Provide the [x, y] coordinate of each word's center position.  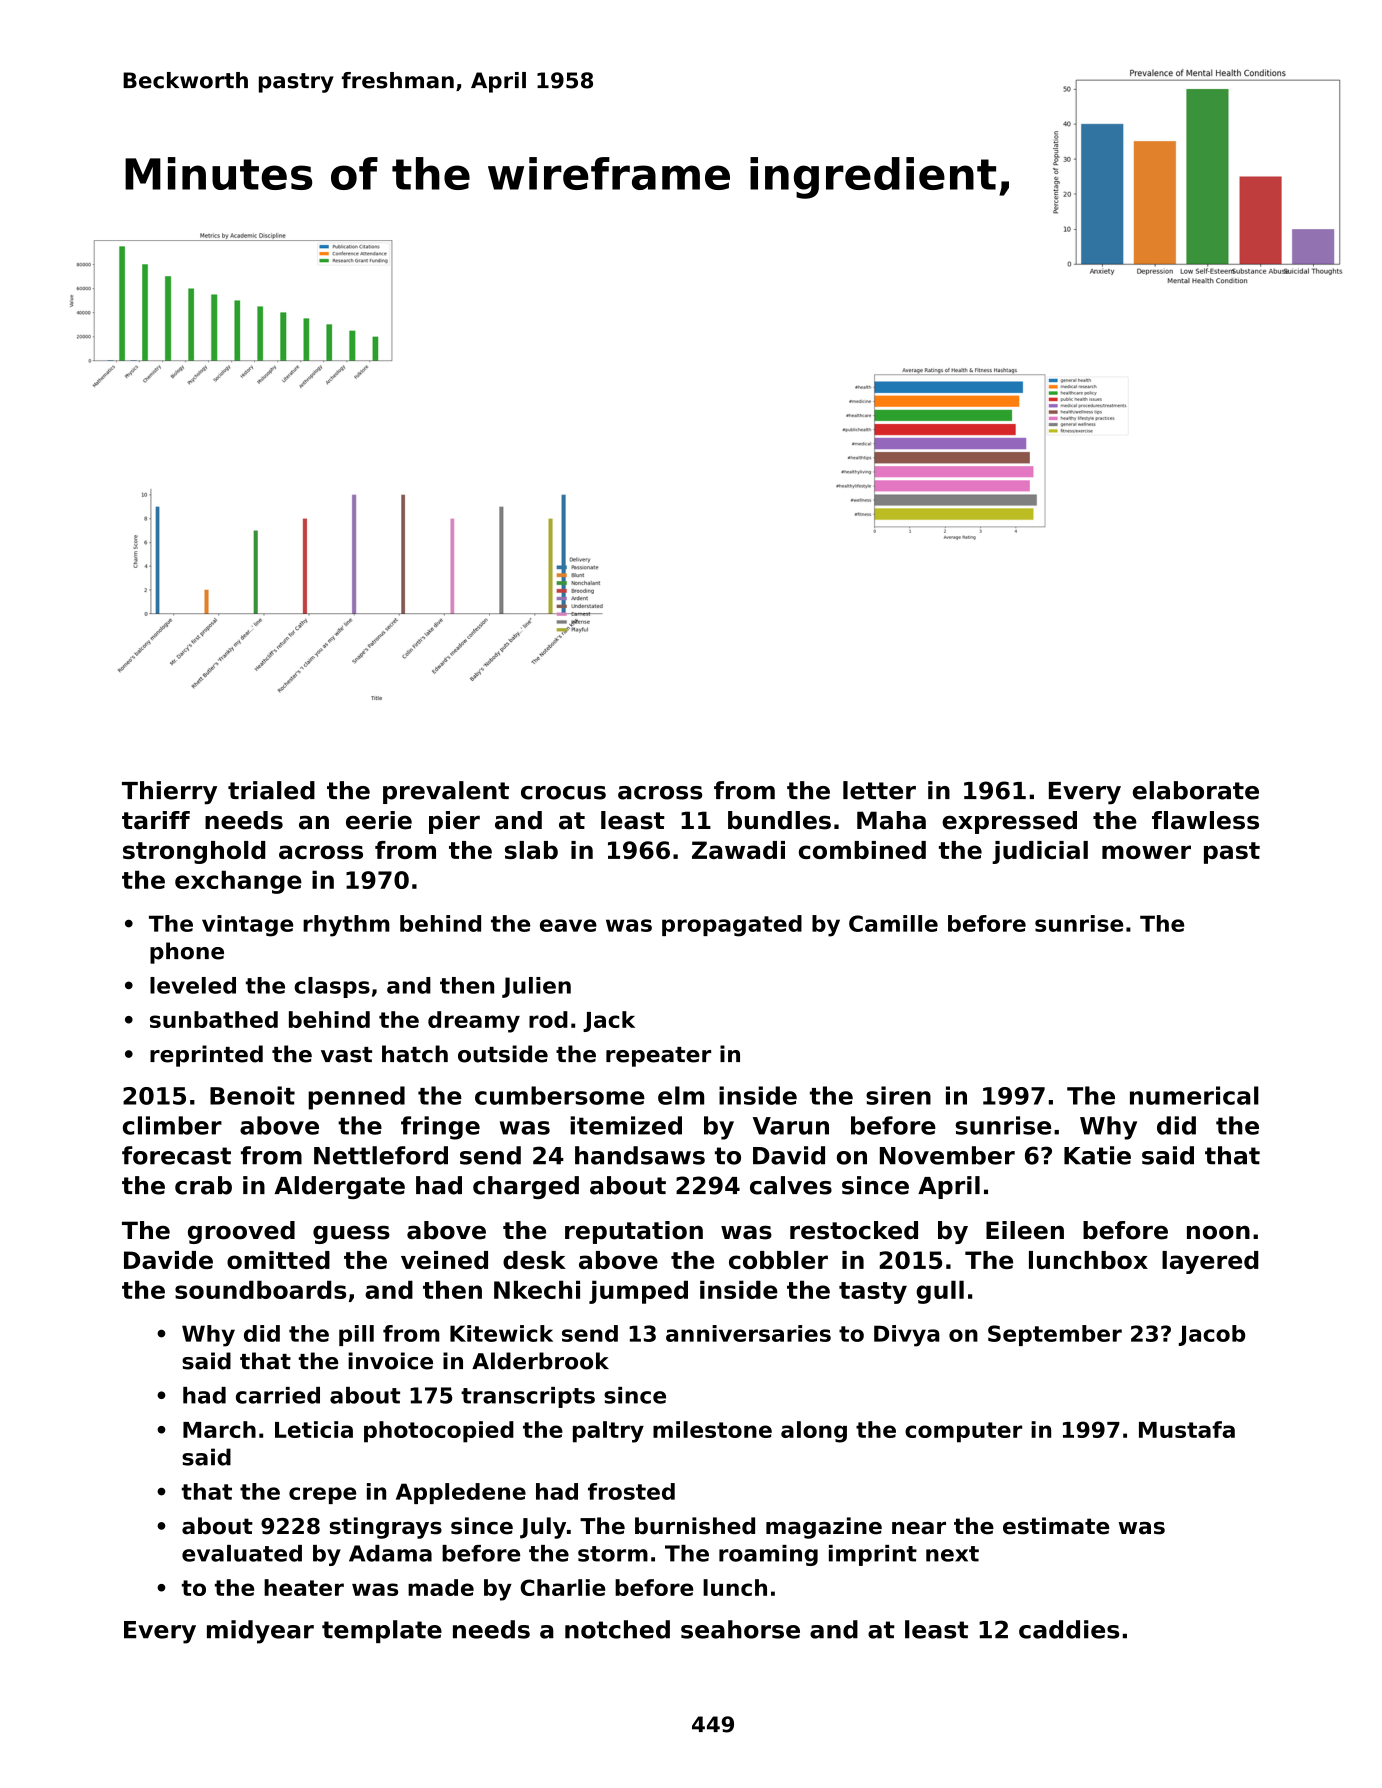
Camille [893, 923]
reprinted [206, 1056]
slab [531, 850]
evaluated [242, 1553]
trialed [271, 790]
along [814, 1432]
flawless [1205, 820]
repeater [658, 1057]
